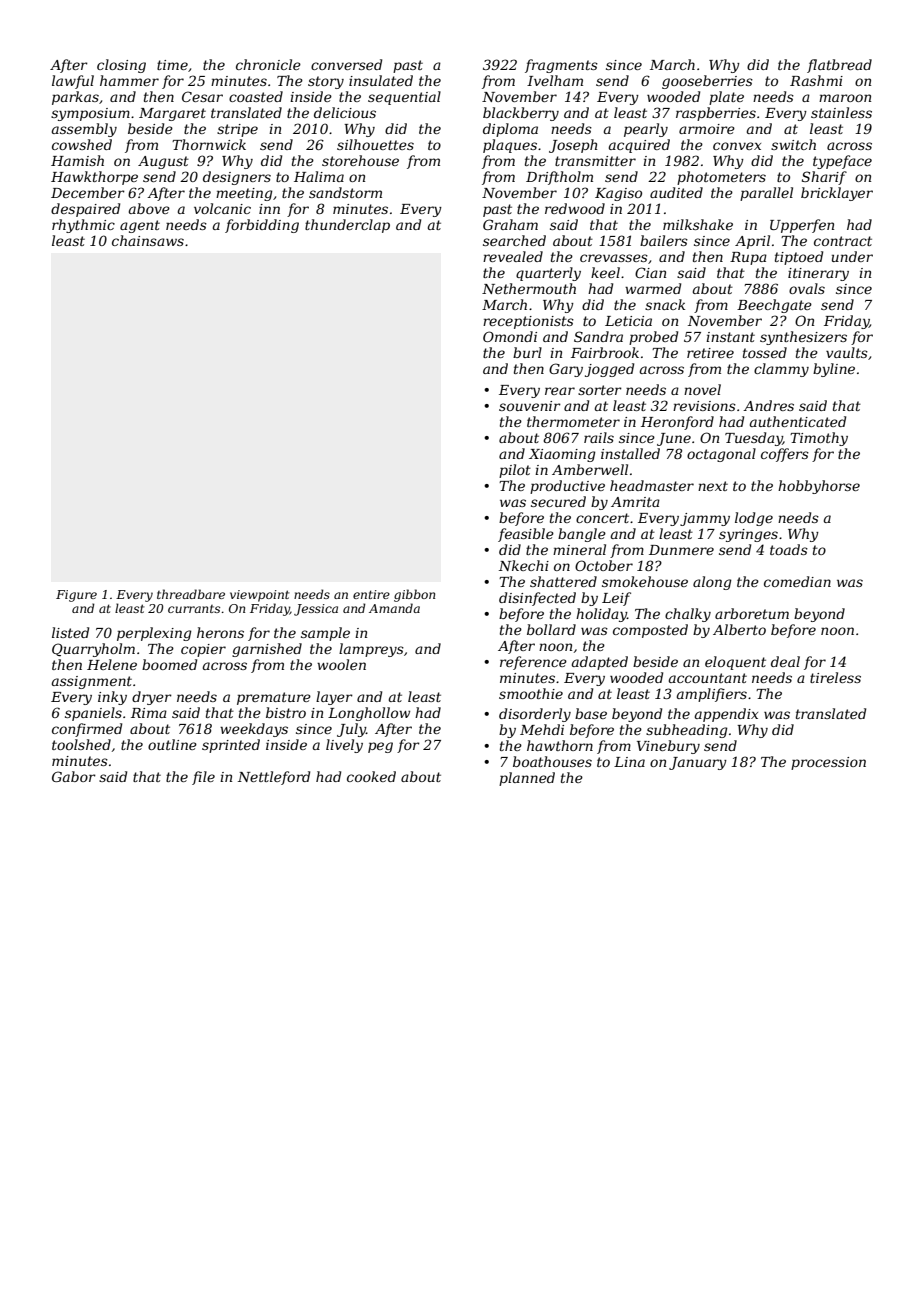 The width and height of the image is (924, 1314). I want to click on threadbare, so click(191, 594).
